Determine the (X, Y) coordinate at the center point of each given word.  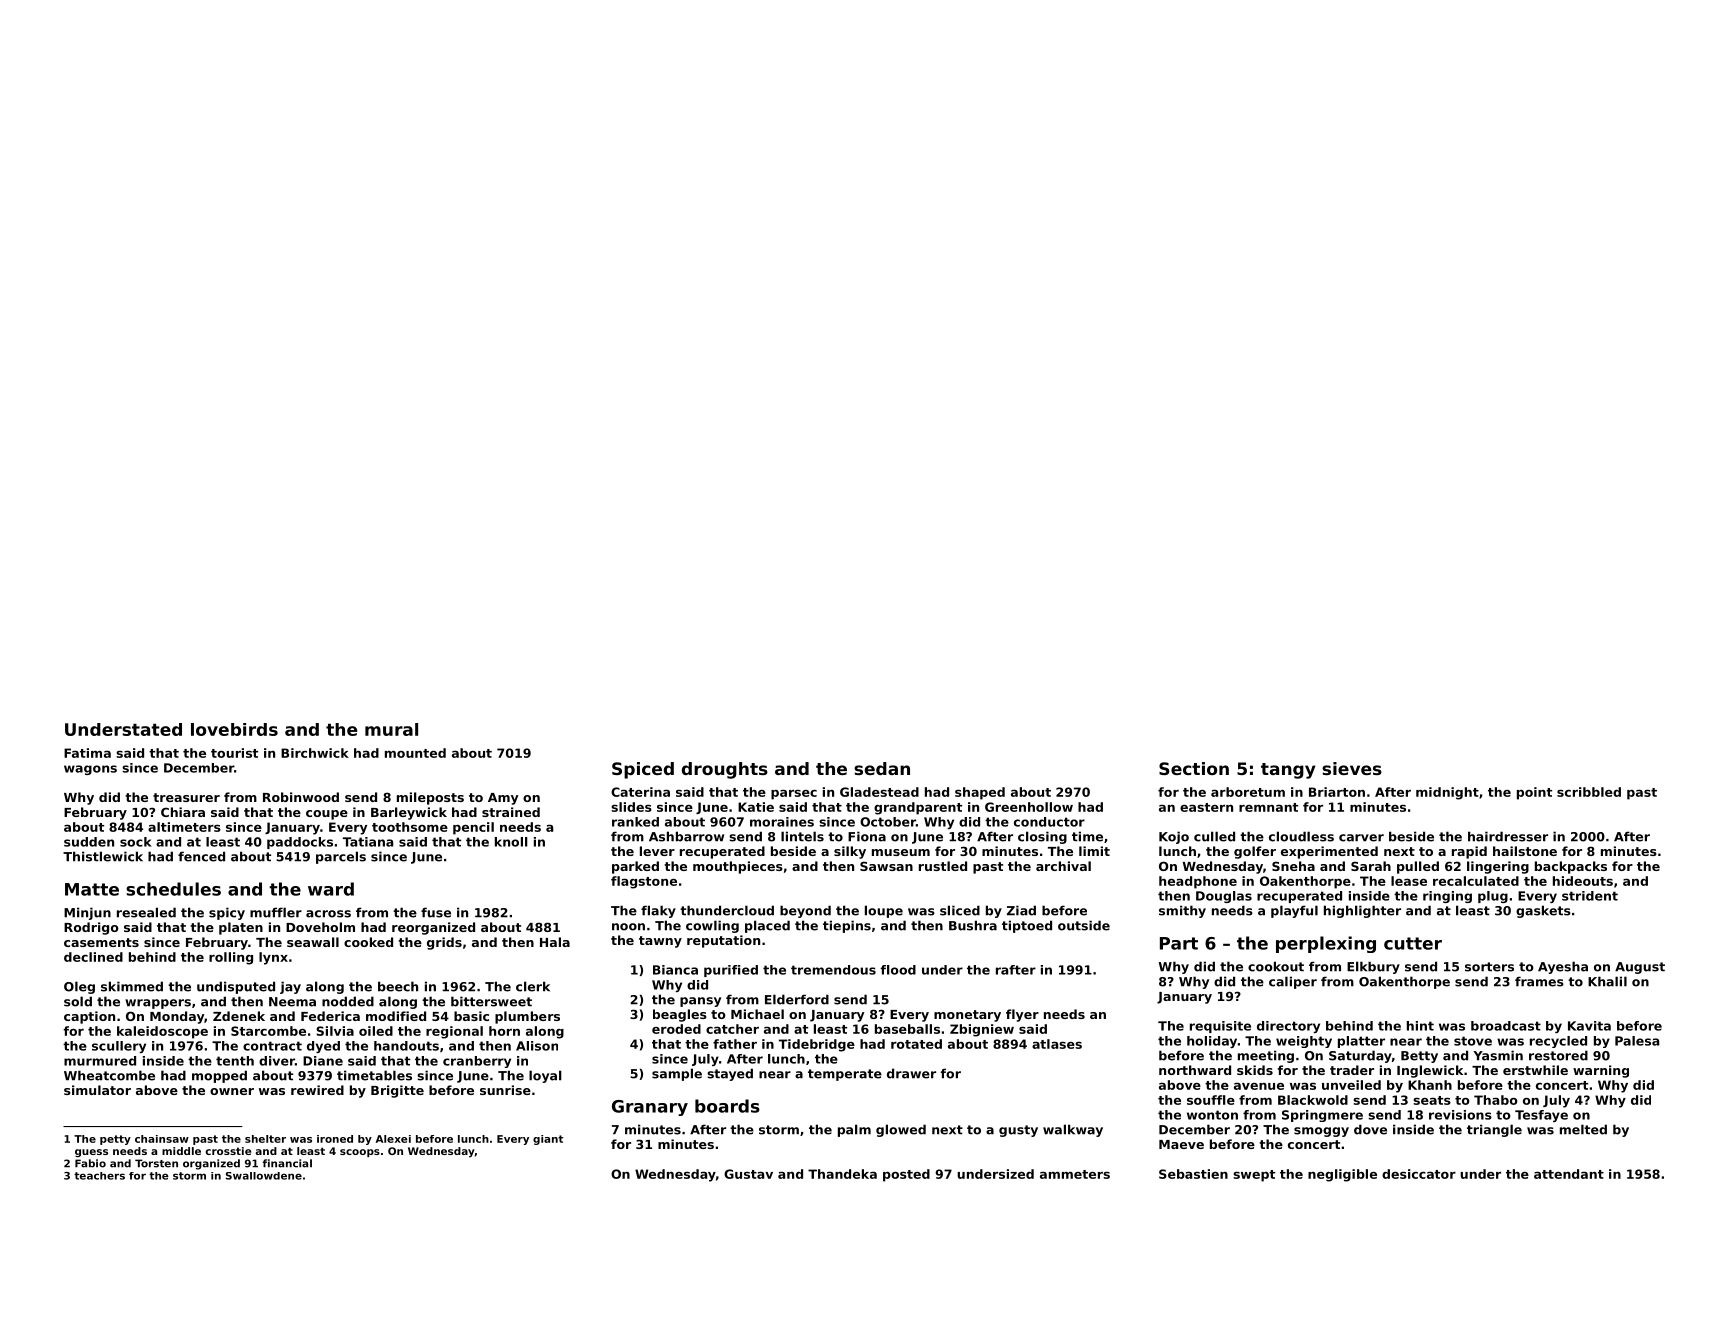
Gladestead (879, 792)
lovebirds (234, 729)
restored (1558, 1055)
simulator (97, 1090)
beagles (680, 1015)
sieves (1352, 768)
